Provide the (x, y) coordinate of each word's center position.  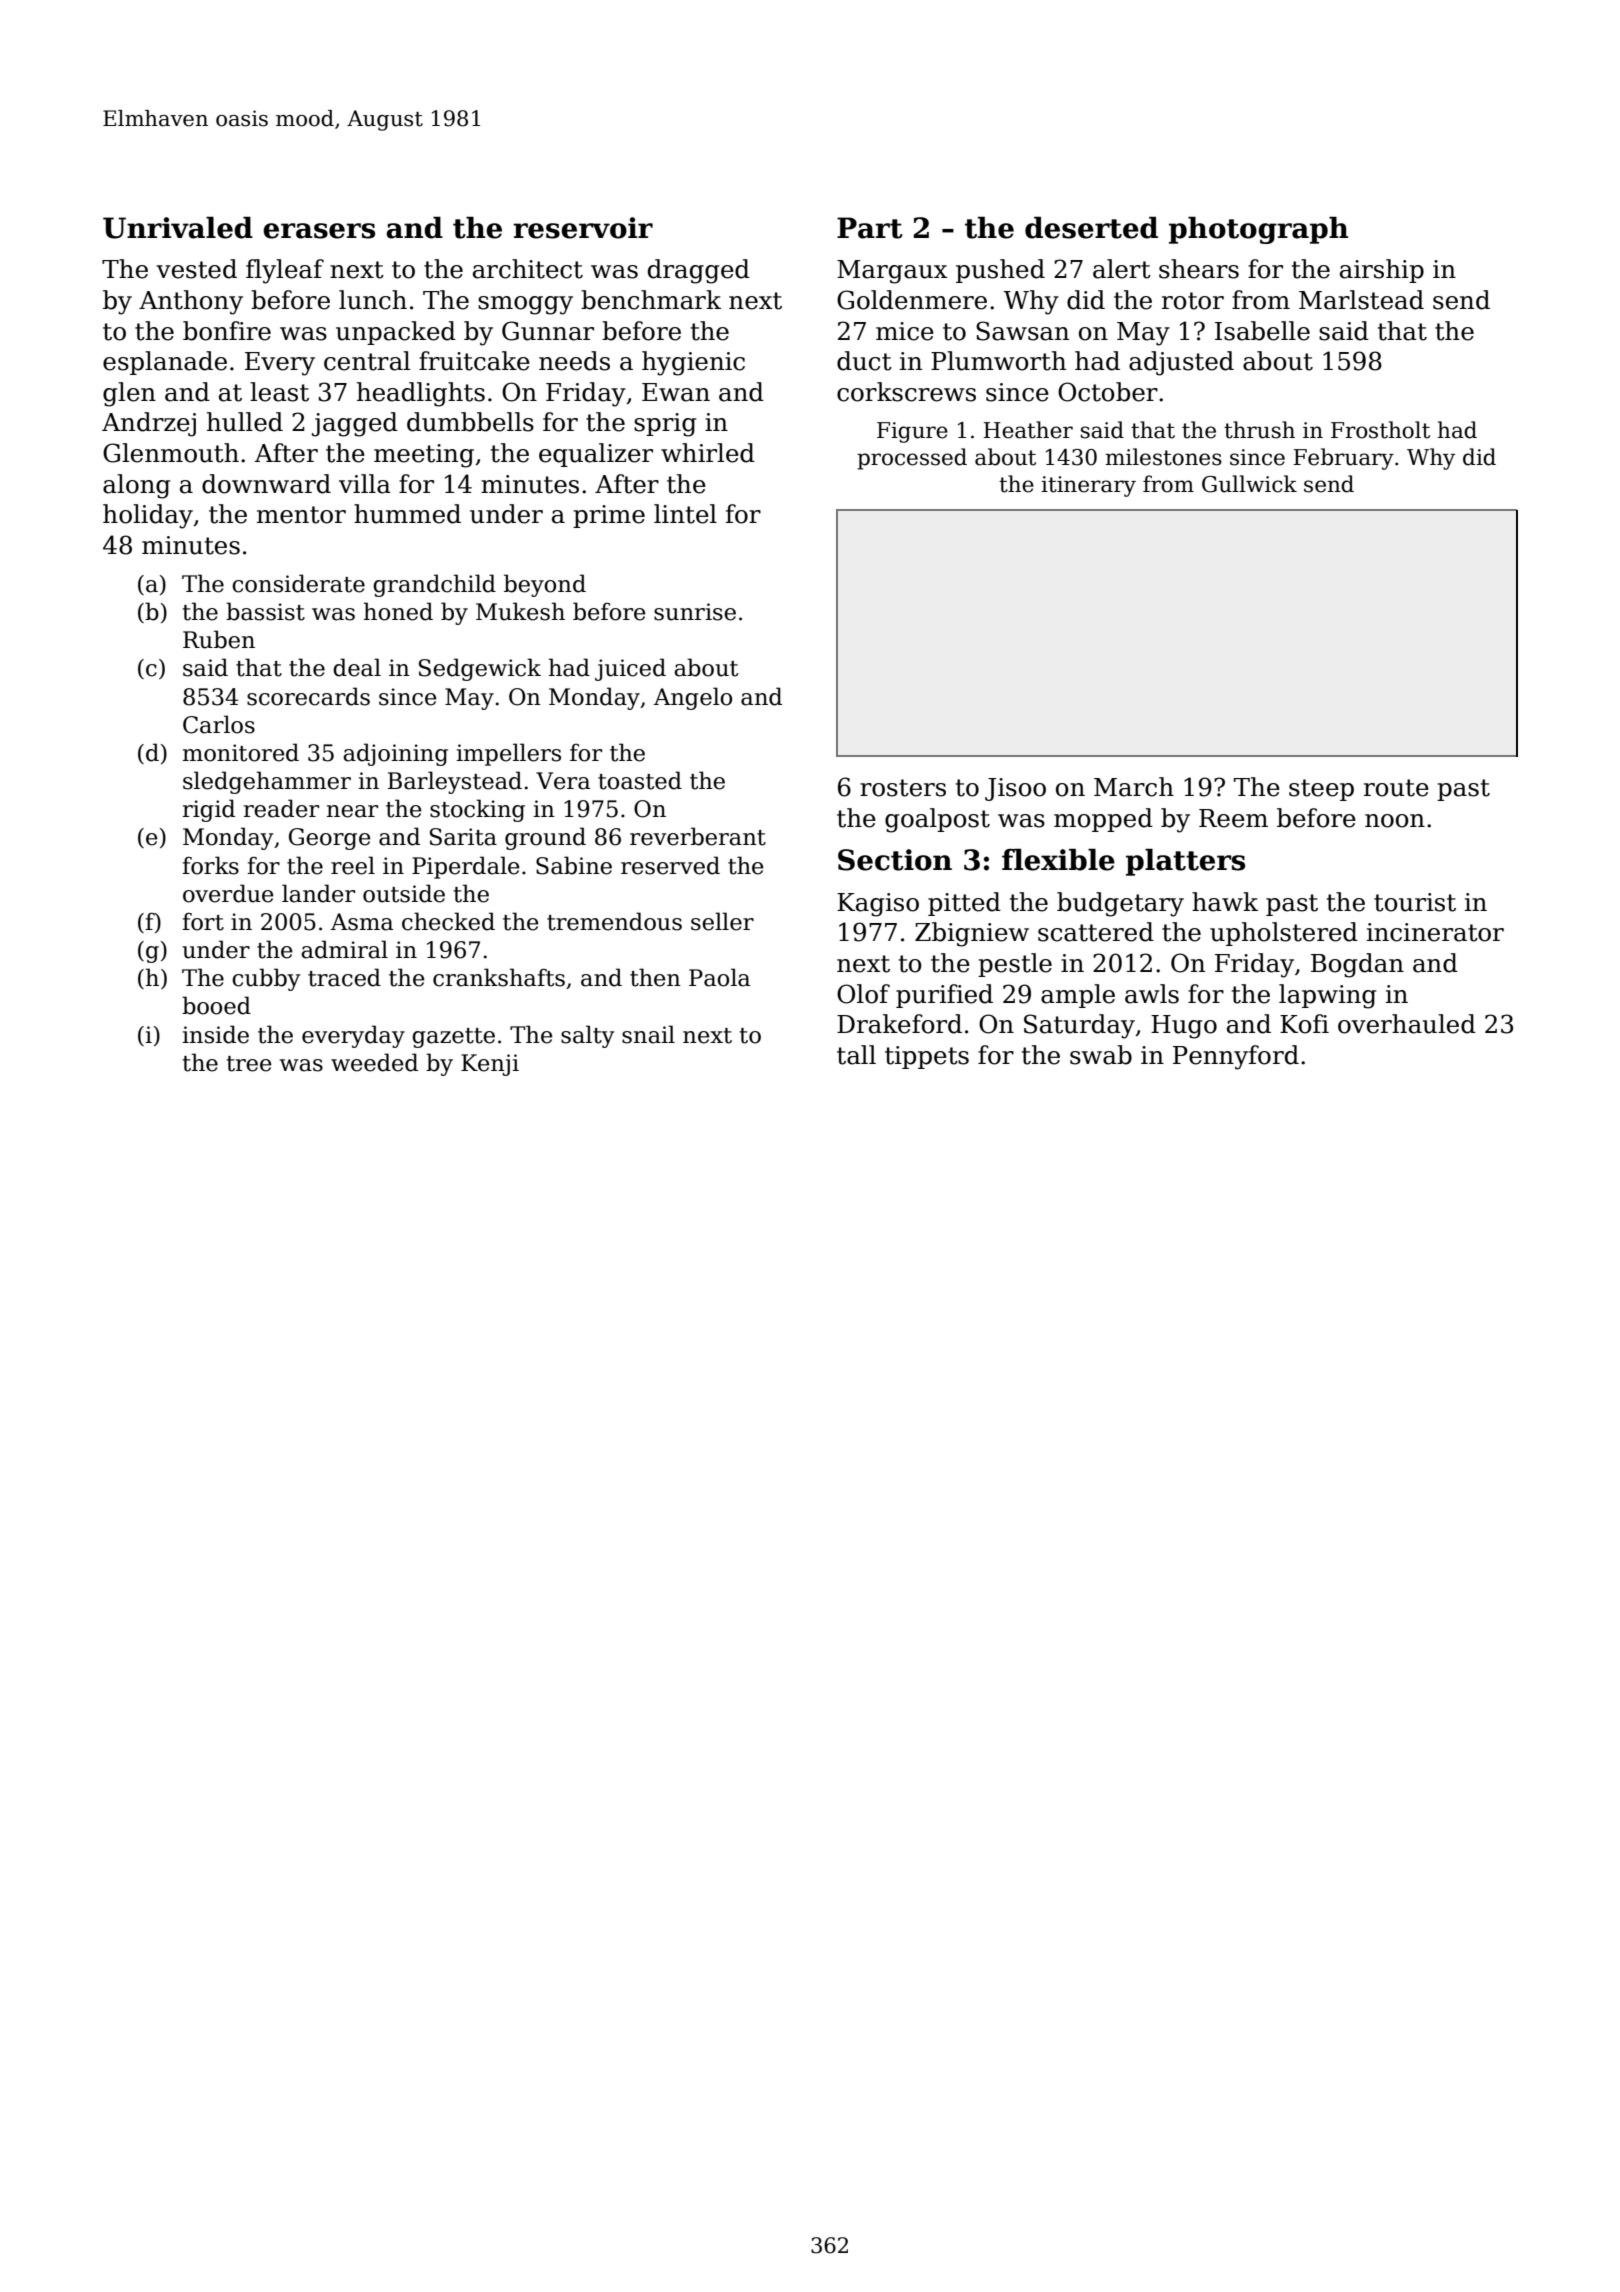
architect (528, 269)
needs (574, 361)
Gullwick (1249, 484)
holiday (148, 516)
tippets (927, 1057)
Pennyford (1236, 1057)
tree (249, 1064)
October (1108, 392)
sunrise (695, 612)
